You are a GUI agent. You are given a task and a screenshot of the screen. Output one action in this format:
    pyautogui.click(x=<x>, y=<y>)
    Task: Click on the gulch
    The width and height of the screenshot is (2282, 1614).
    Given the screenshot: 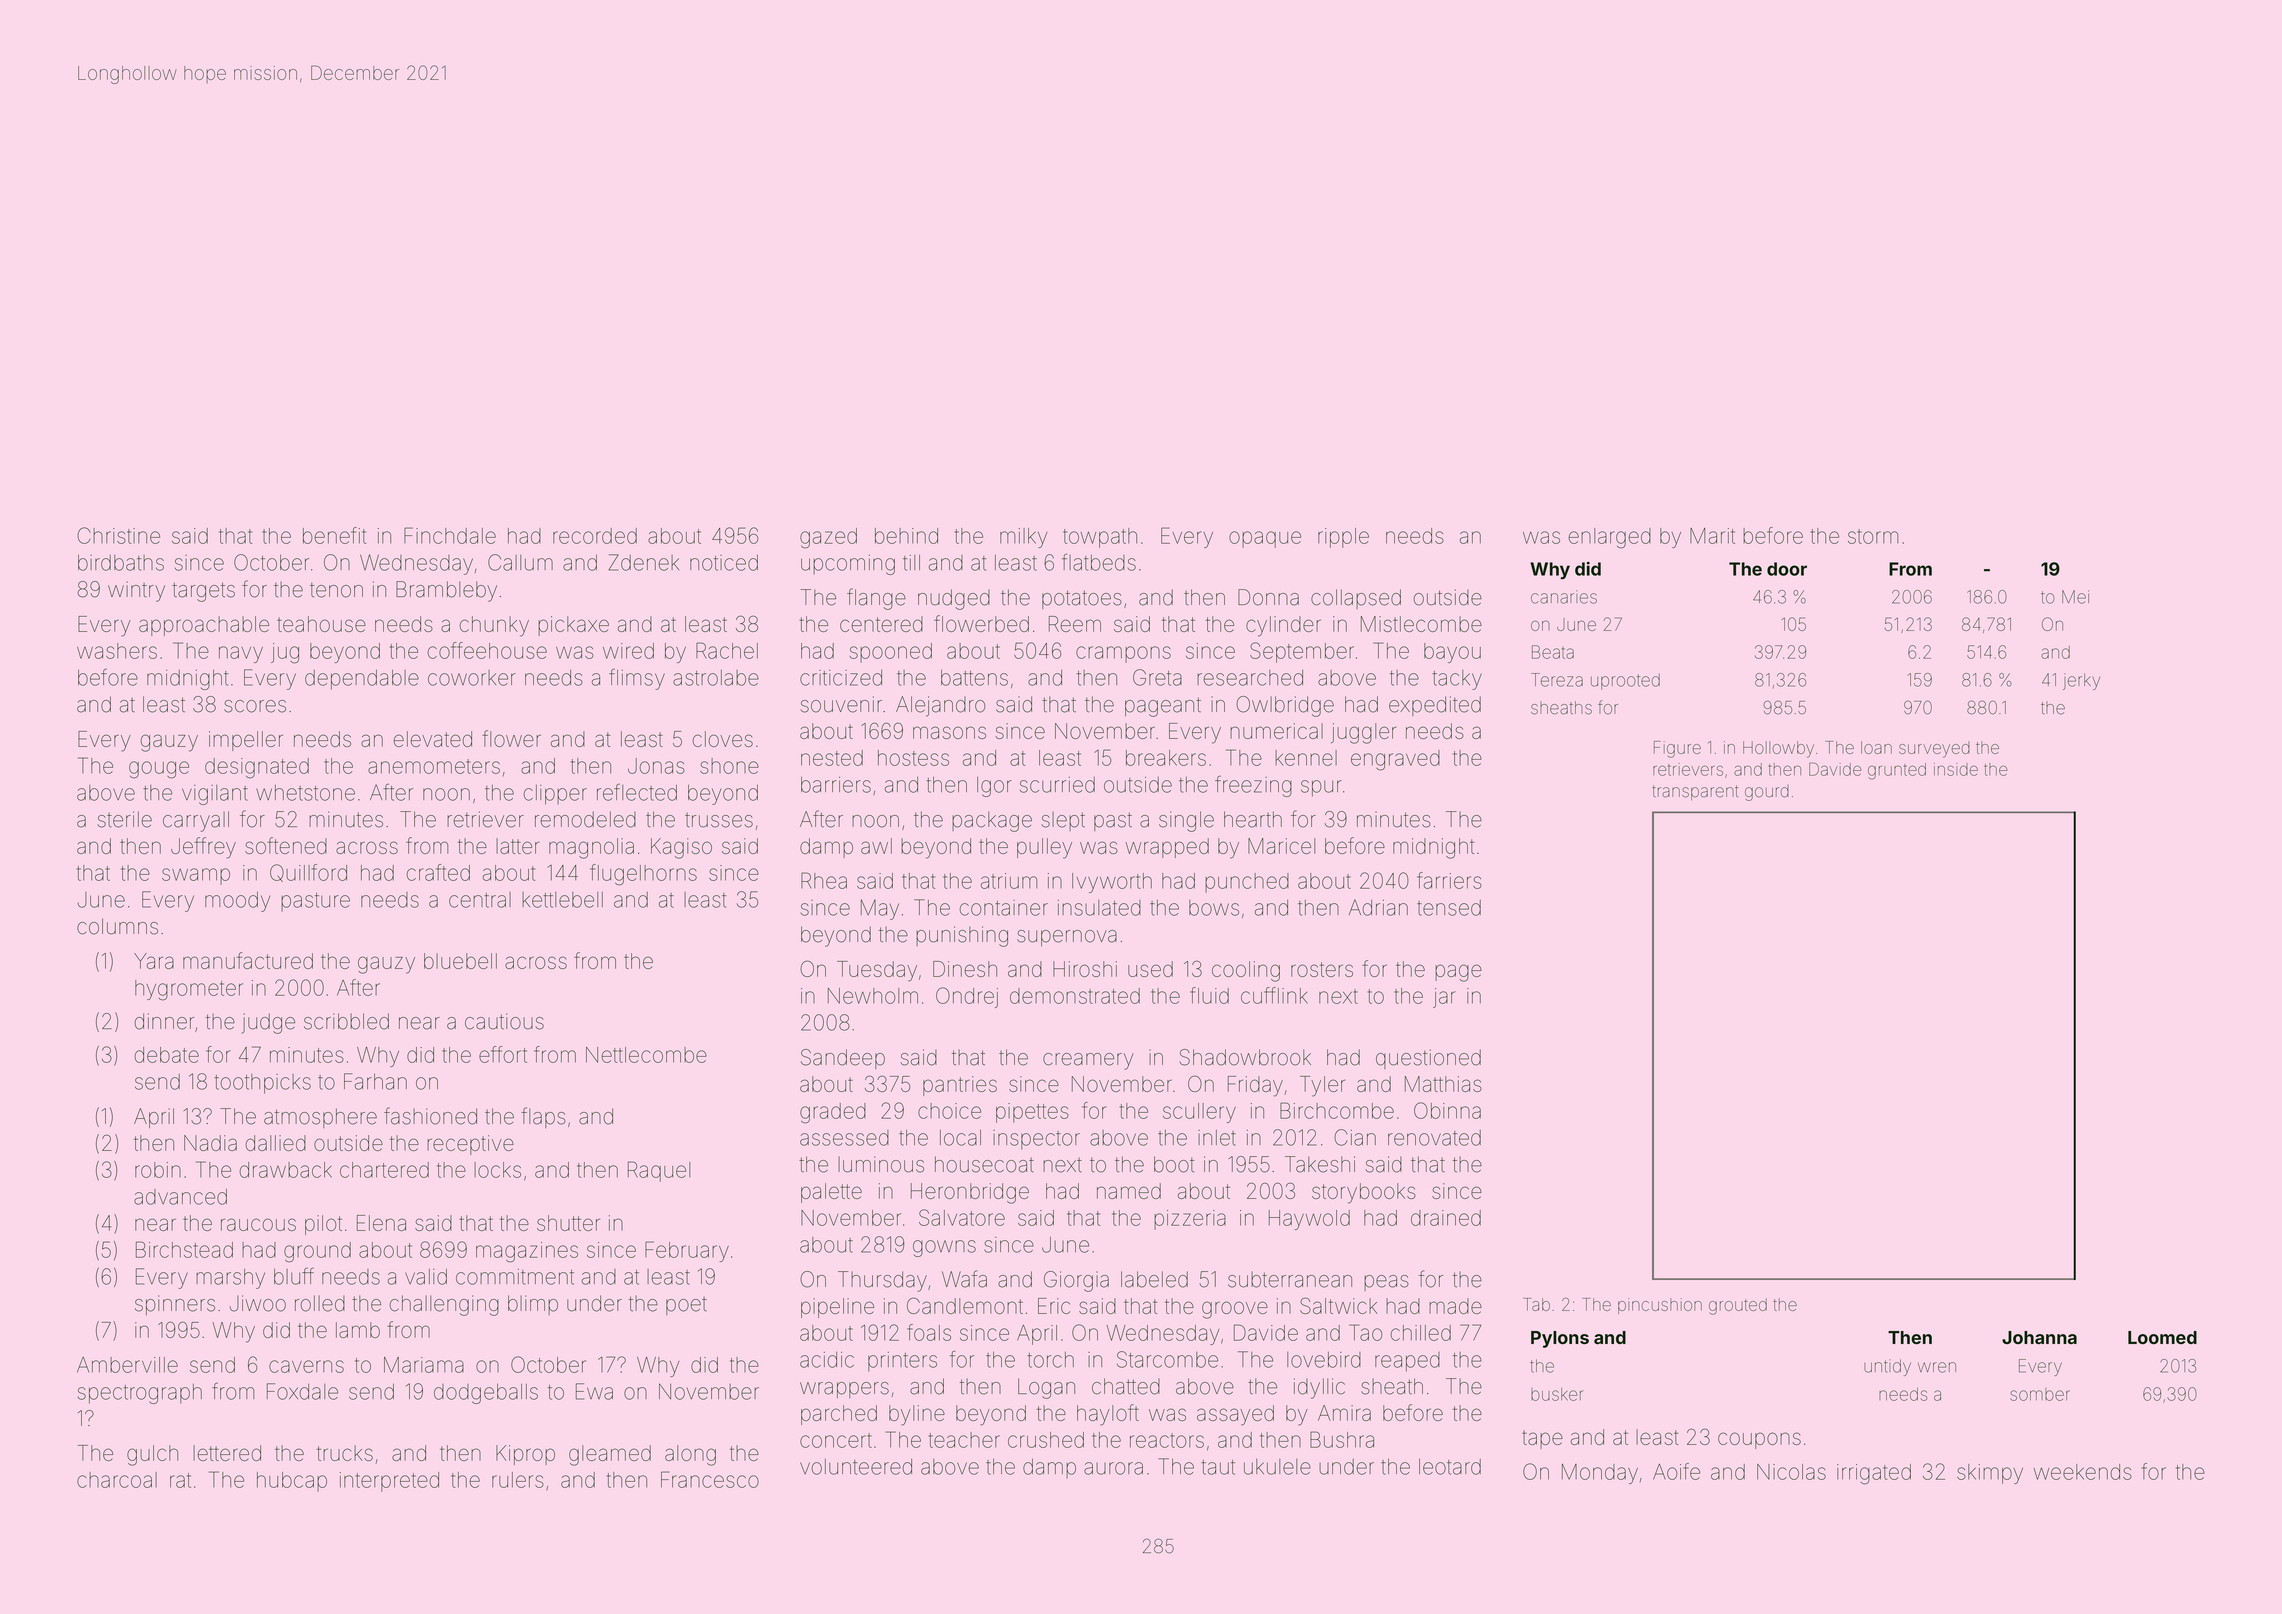 What is the action you would take?
    pyautogui.click(x=152, y=1455)
